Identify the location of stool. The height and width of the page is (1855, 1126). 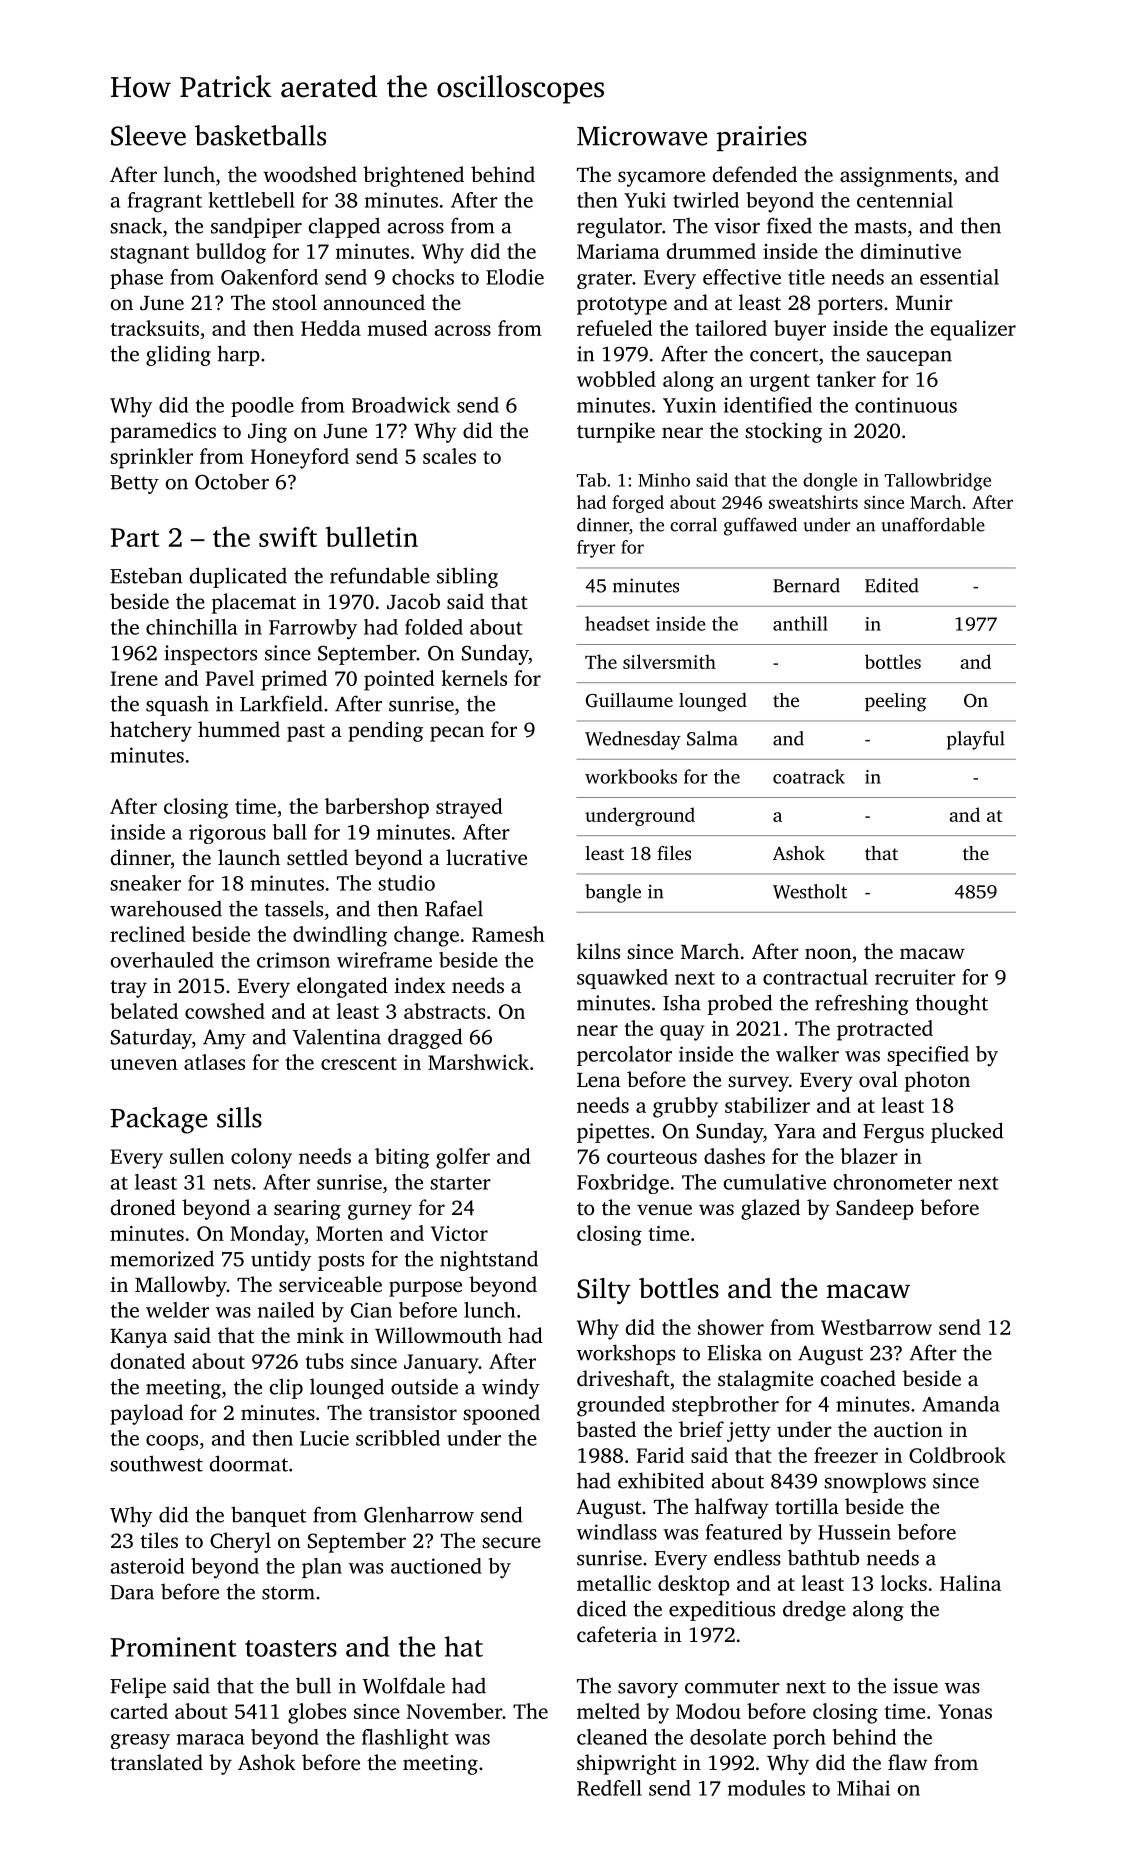
(294, 302).
